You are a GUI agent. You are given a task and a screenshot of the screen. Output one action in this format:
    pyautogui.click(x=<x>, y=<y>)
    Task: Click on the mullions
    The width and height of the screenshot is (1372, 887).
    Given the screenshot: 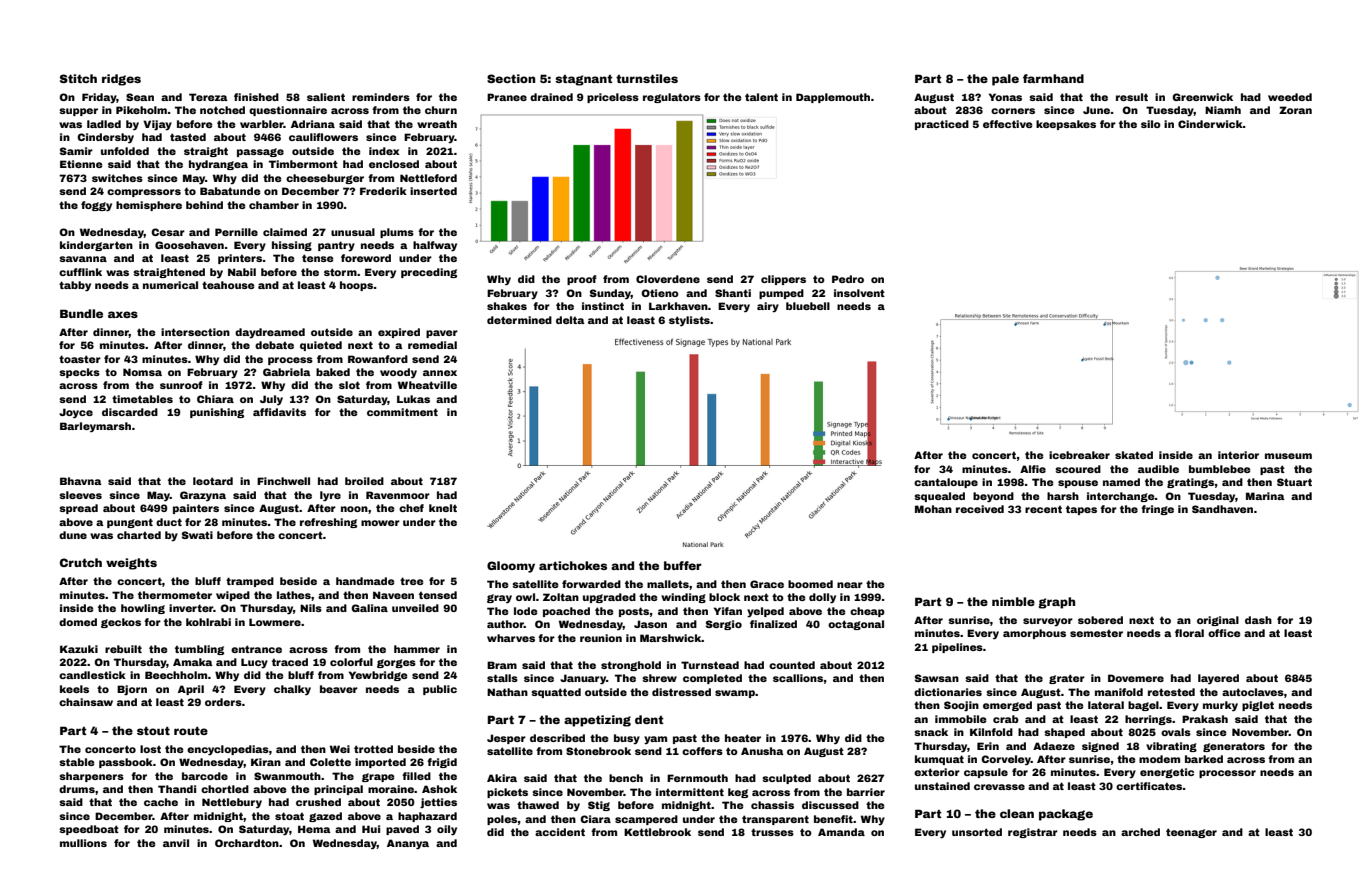 What is the action you would take?
    pyautogui.click(x=83, y=843)
